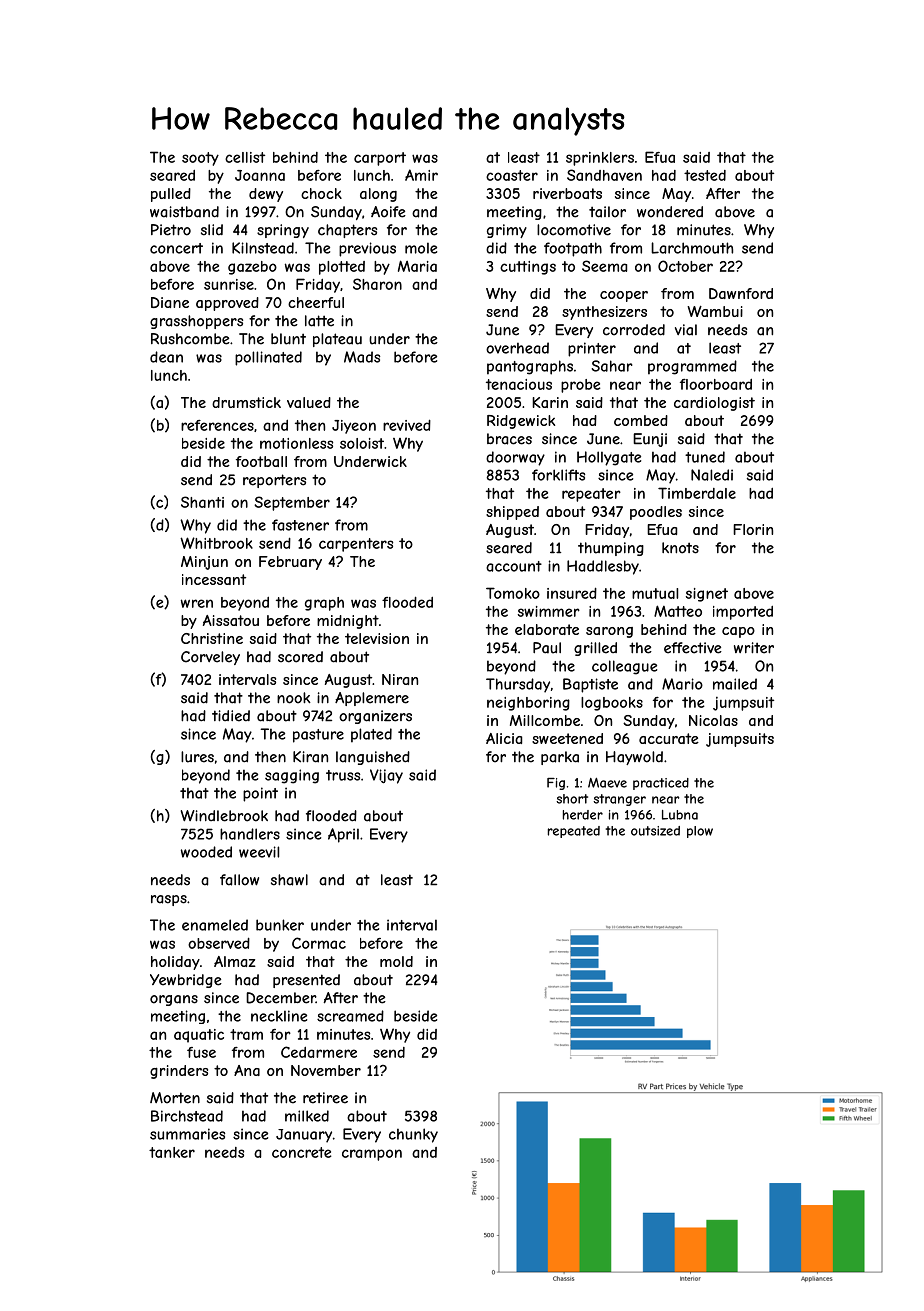 This page has height=1311, width=924. I want to click on chunky, so click(413, 1135).
